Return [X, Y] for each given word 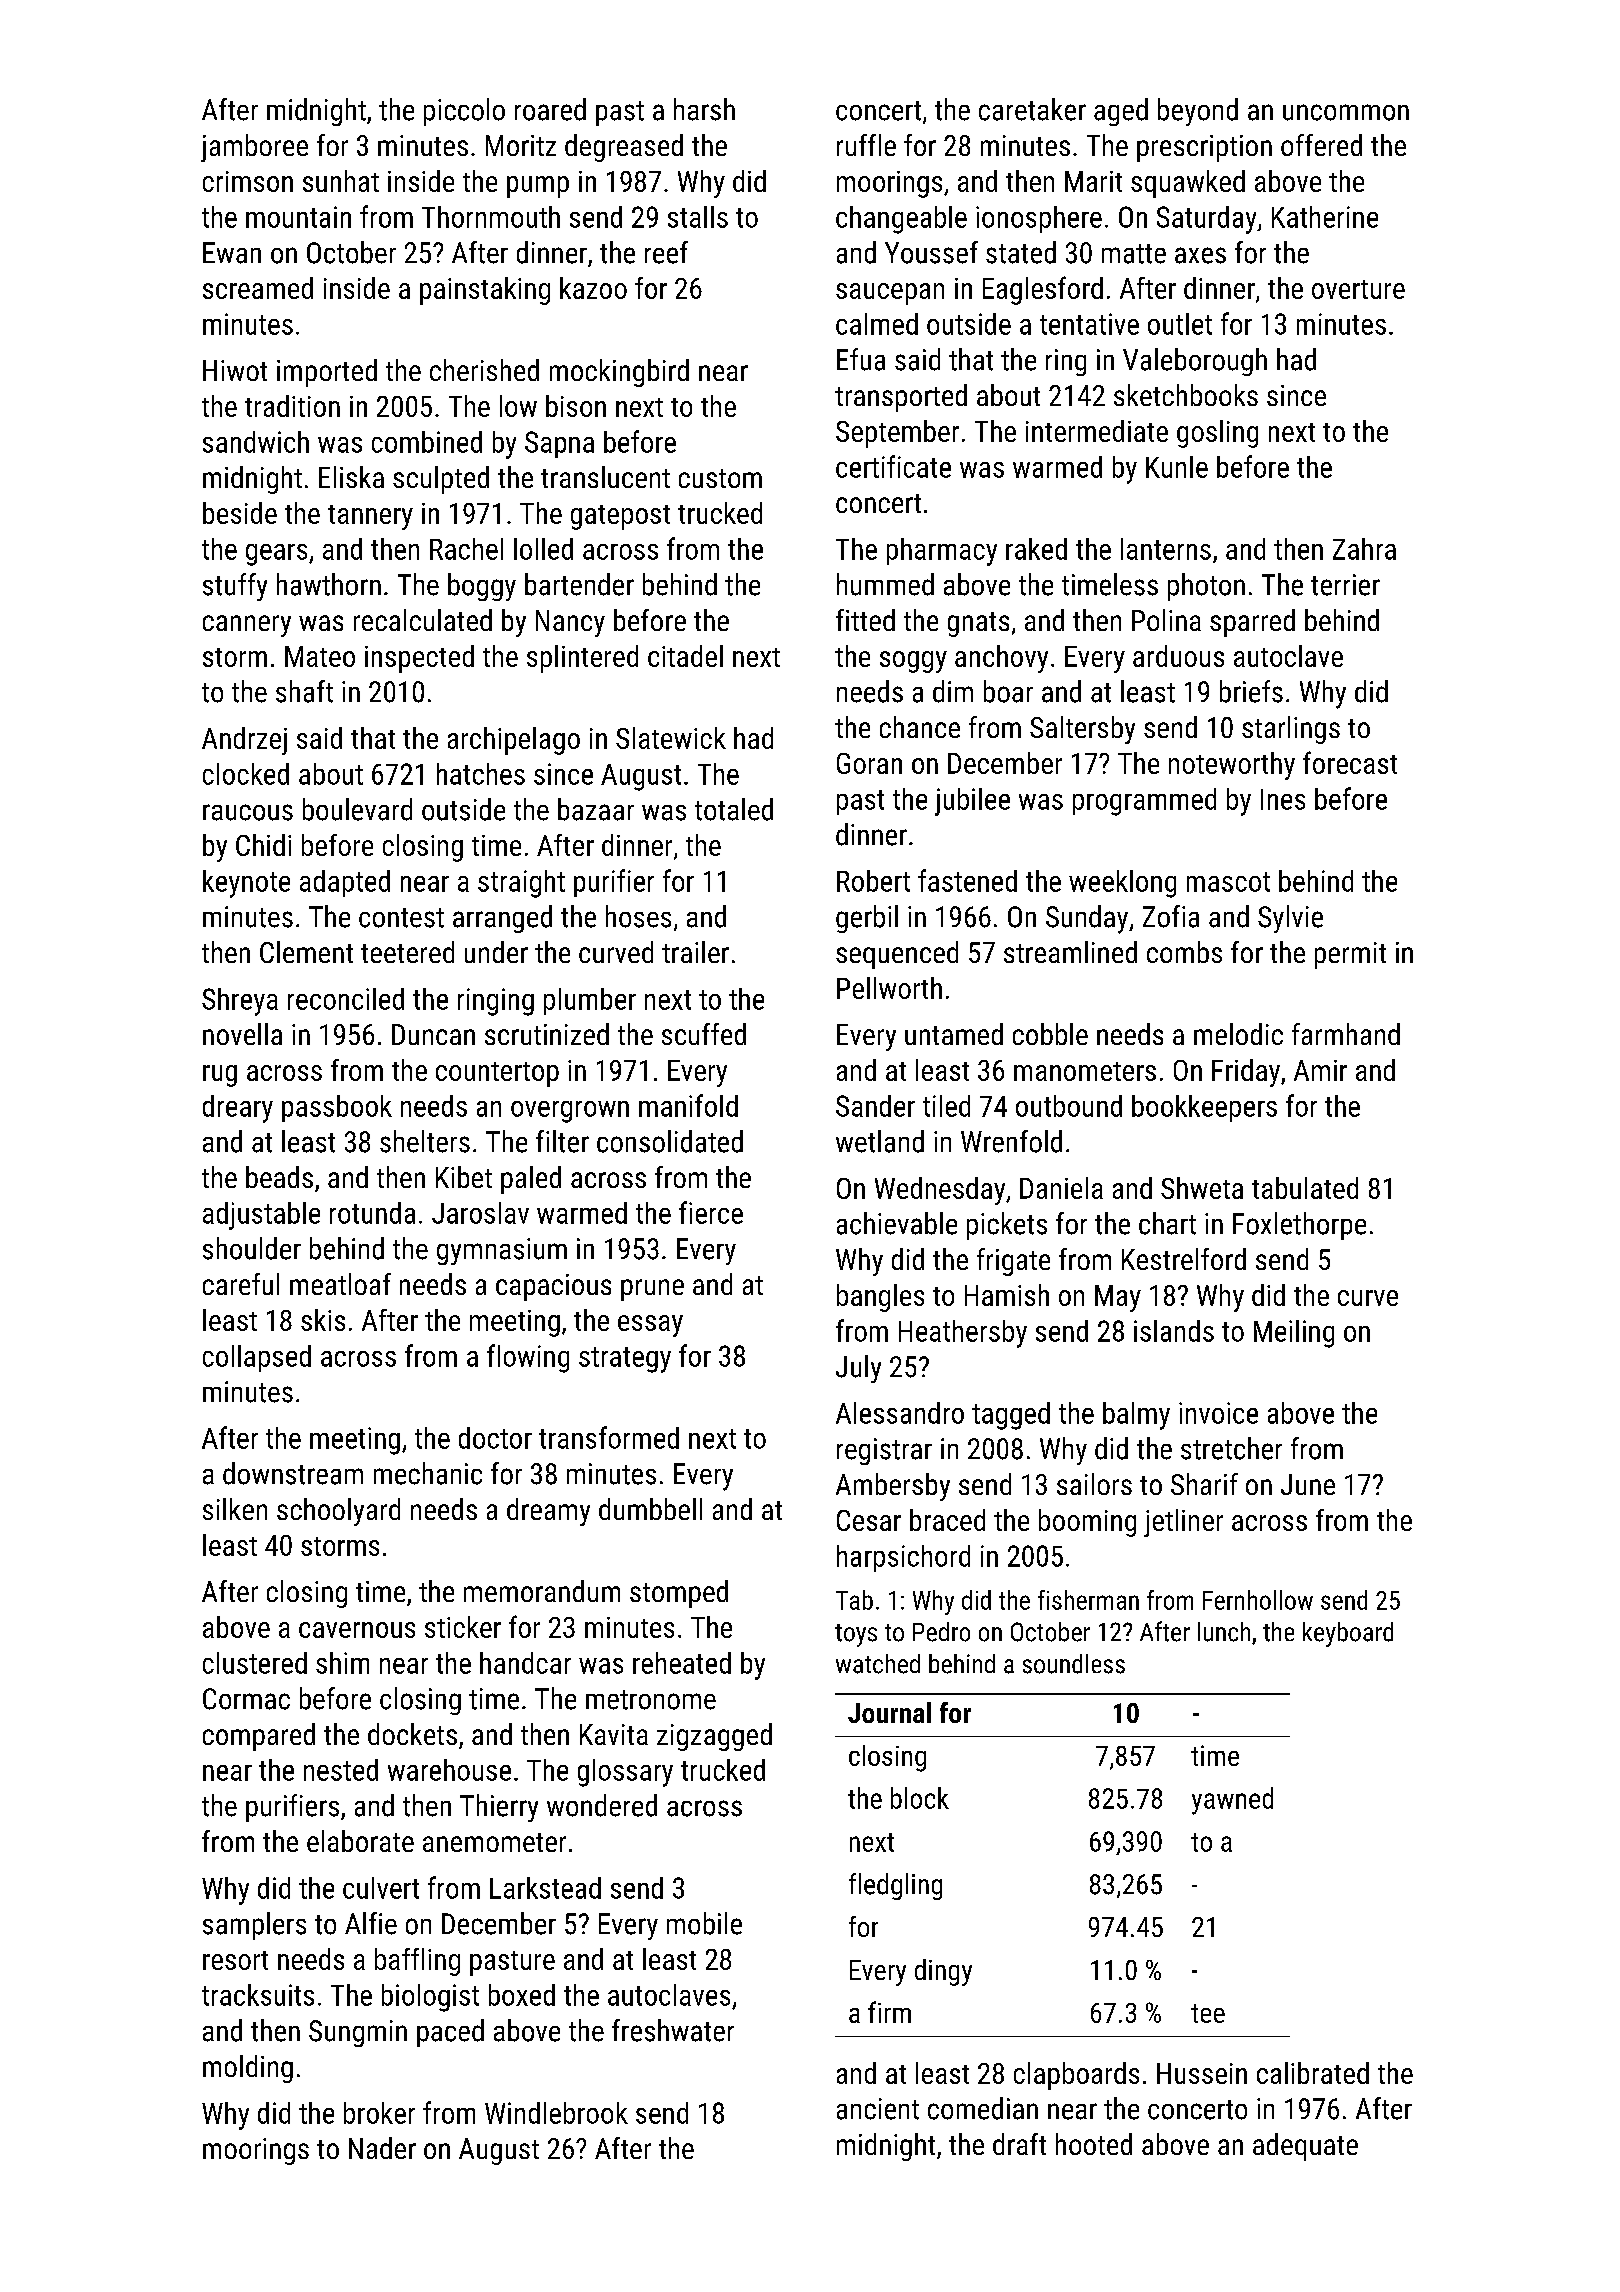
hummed [885, 584]
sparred [1252, 623]
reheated [682, 1663]
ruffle [866, 145]
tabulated [1305, 1188]
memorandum [542, 1591]
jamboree [254, 148]
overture [1358, 289]
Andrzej [244, 741]
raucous [248, 812]
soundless [1074, 1664]
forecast [1350, 762]
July [858, 1369]
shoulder [252, 1248]
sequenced [897, 955]
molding [248, 2069]
